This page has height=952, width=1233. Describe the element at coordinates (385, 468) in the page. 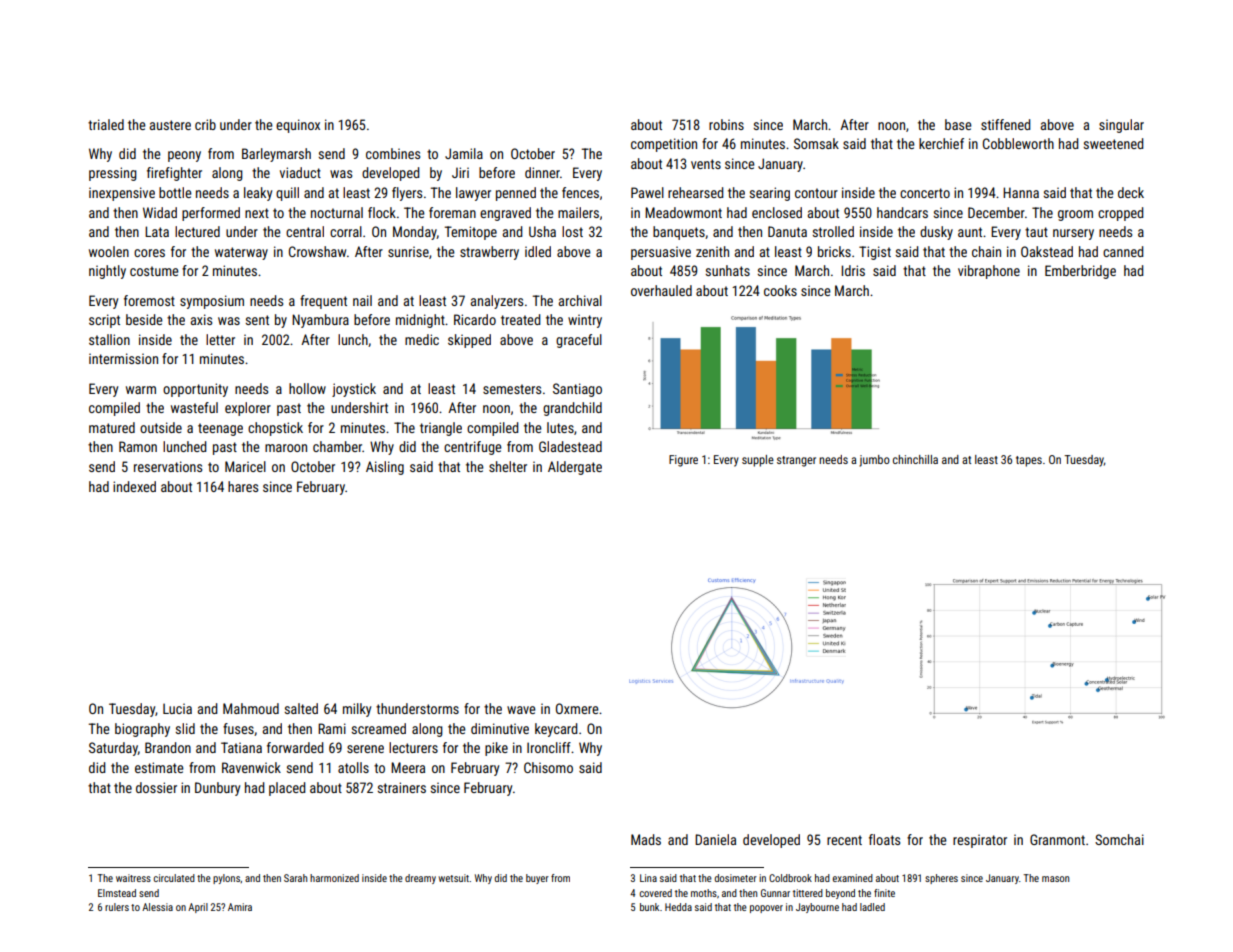

I see `Aisling` at that location.
